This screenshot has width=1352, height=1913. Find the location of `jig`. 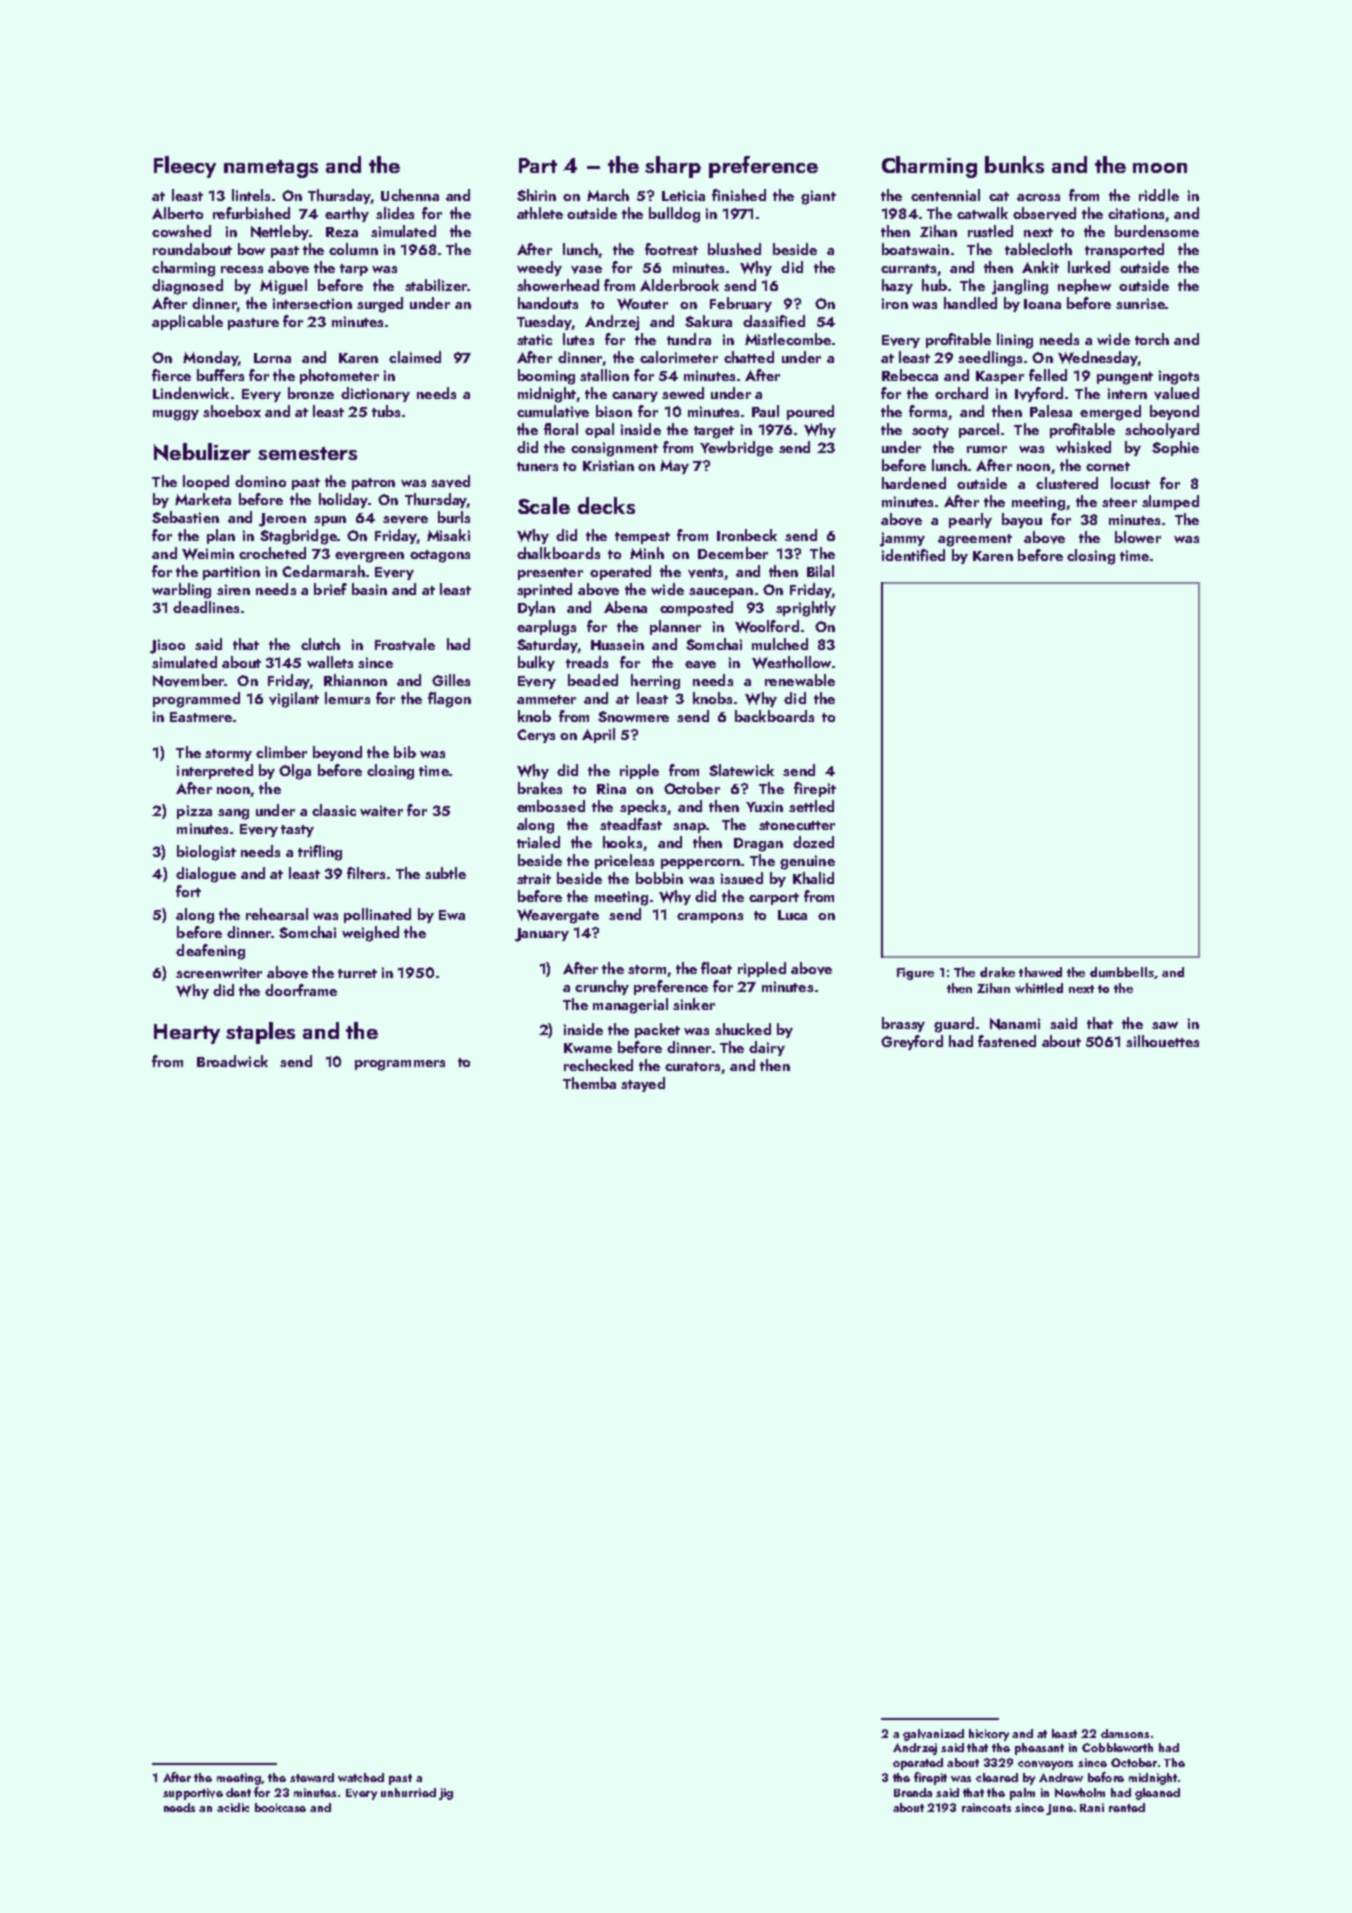

jig is located at coordinates (446, 1794).
